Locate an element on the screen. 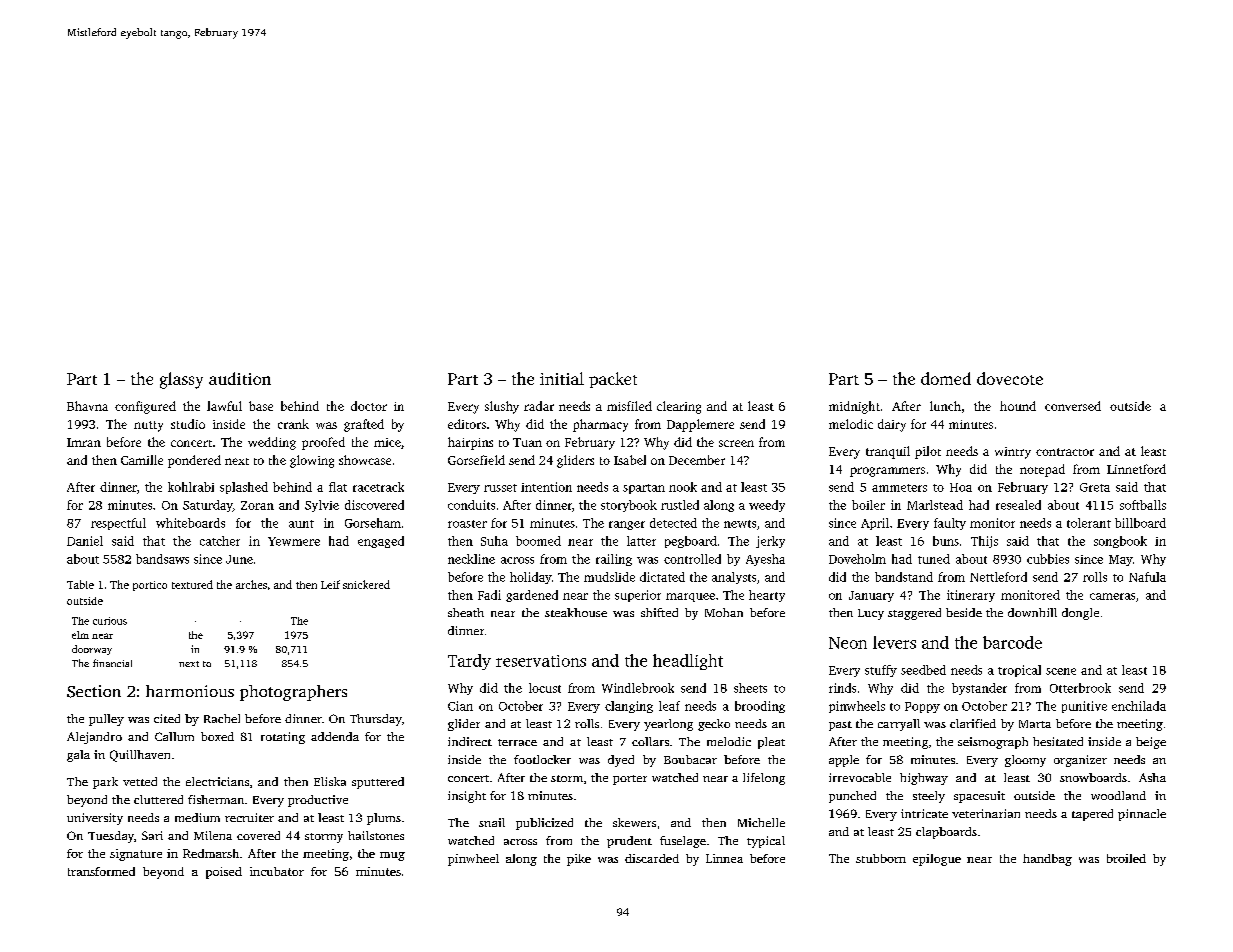 This screenshot has height=952, width=1233. Hoa is located at coordinates (961, 487).
